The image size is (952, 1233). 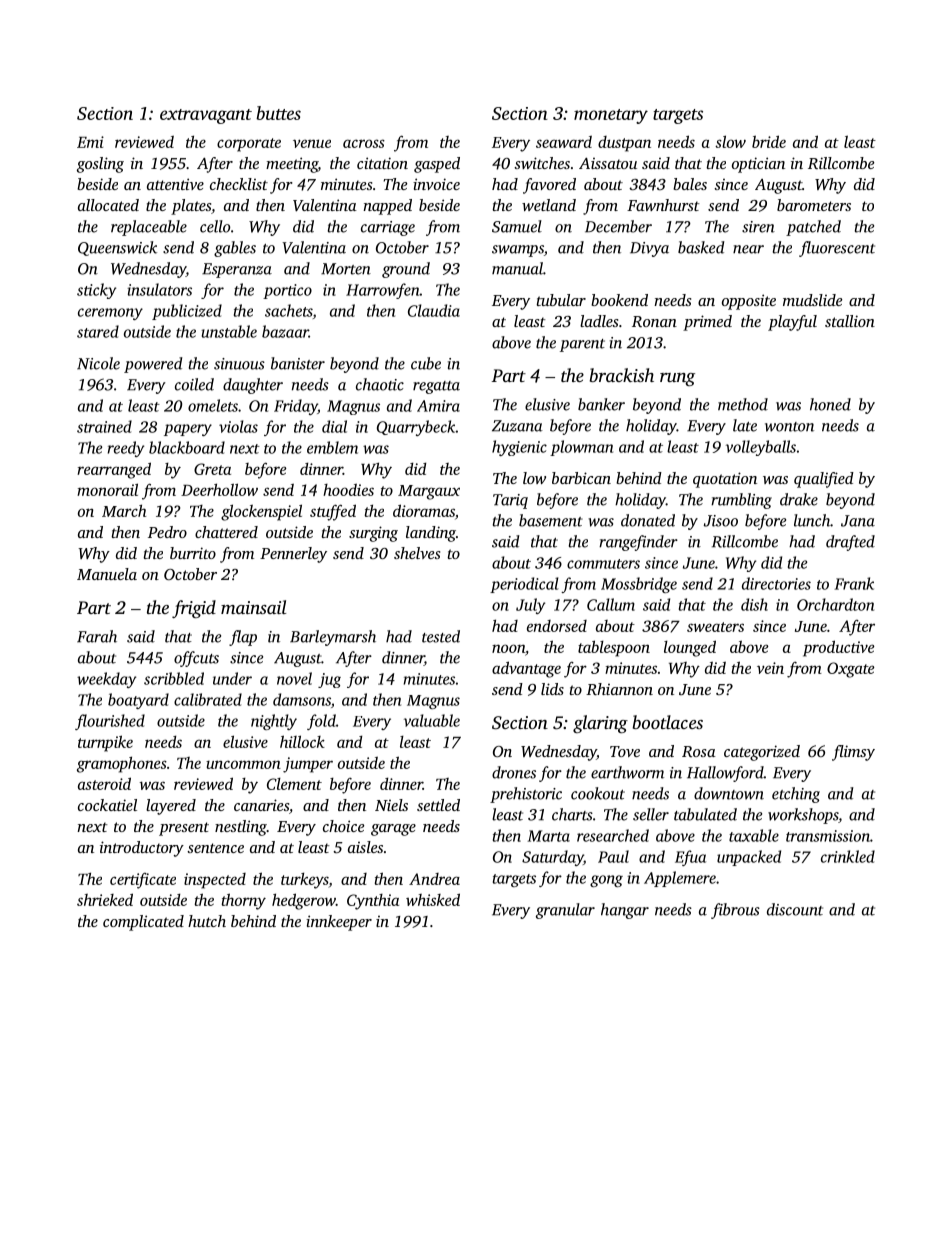 I want to click on categorized, so click(x=762, y=753).
